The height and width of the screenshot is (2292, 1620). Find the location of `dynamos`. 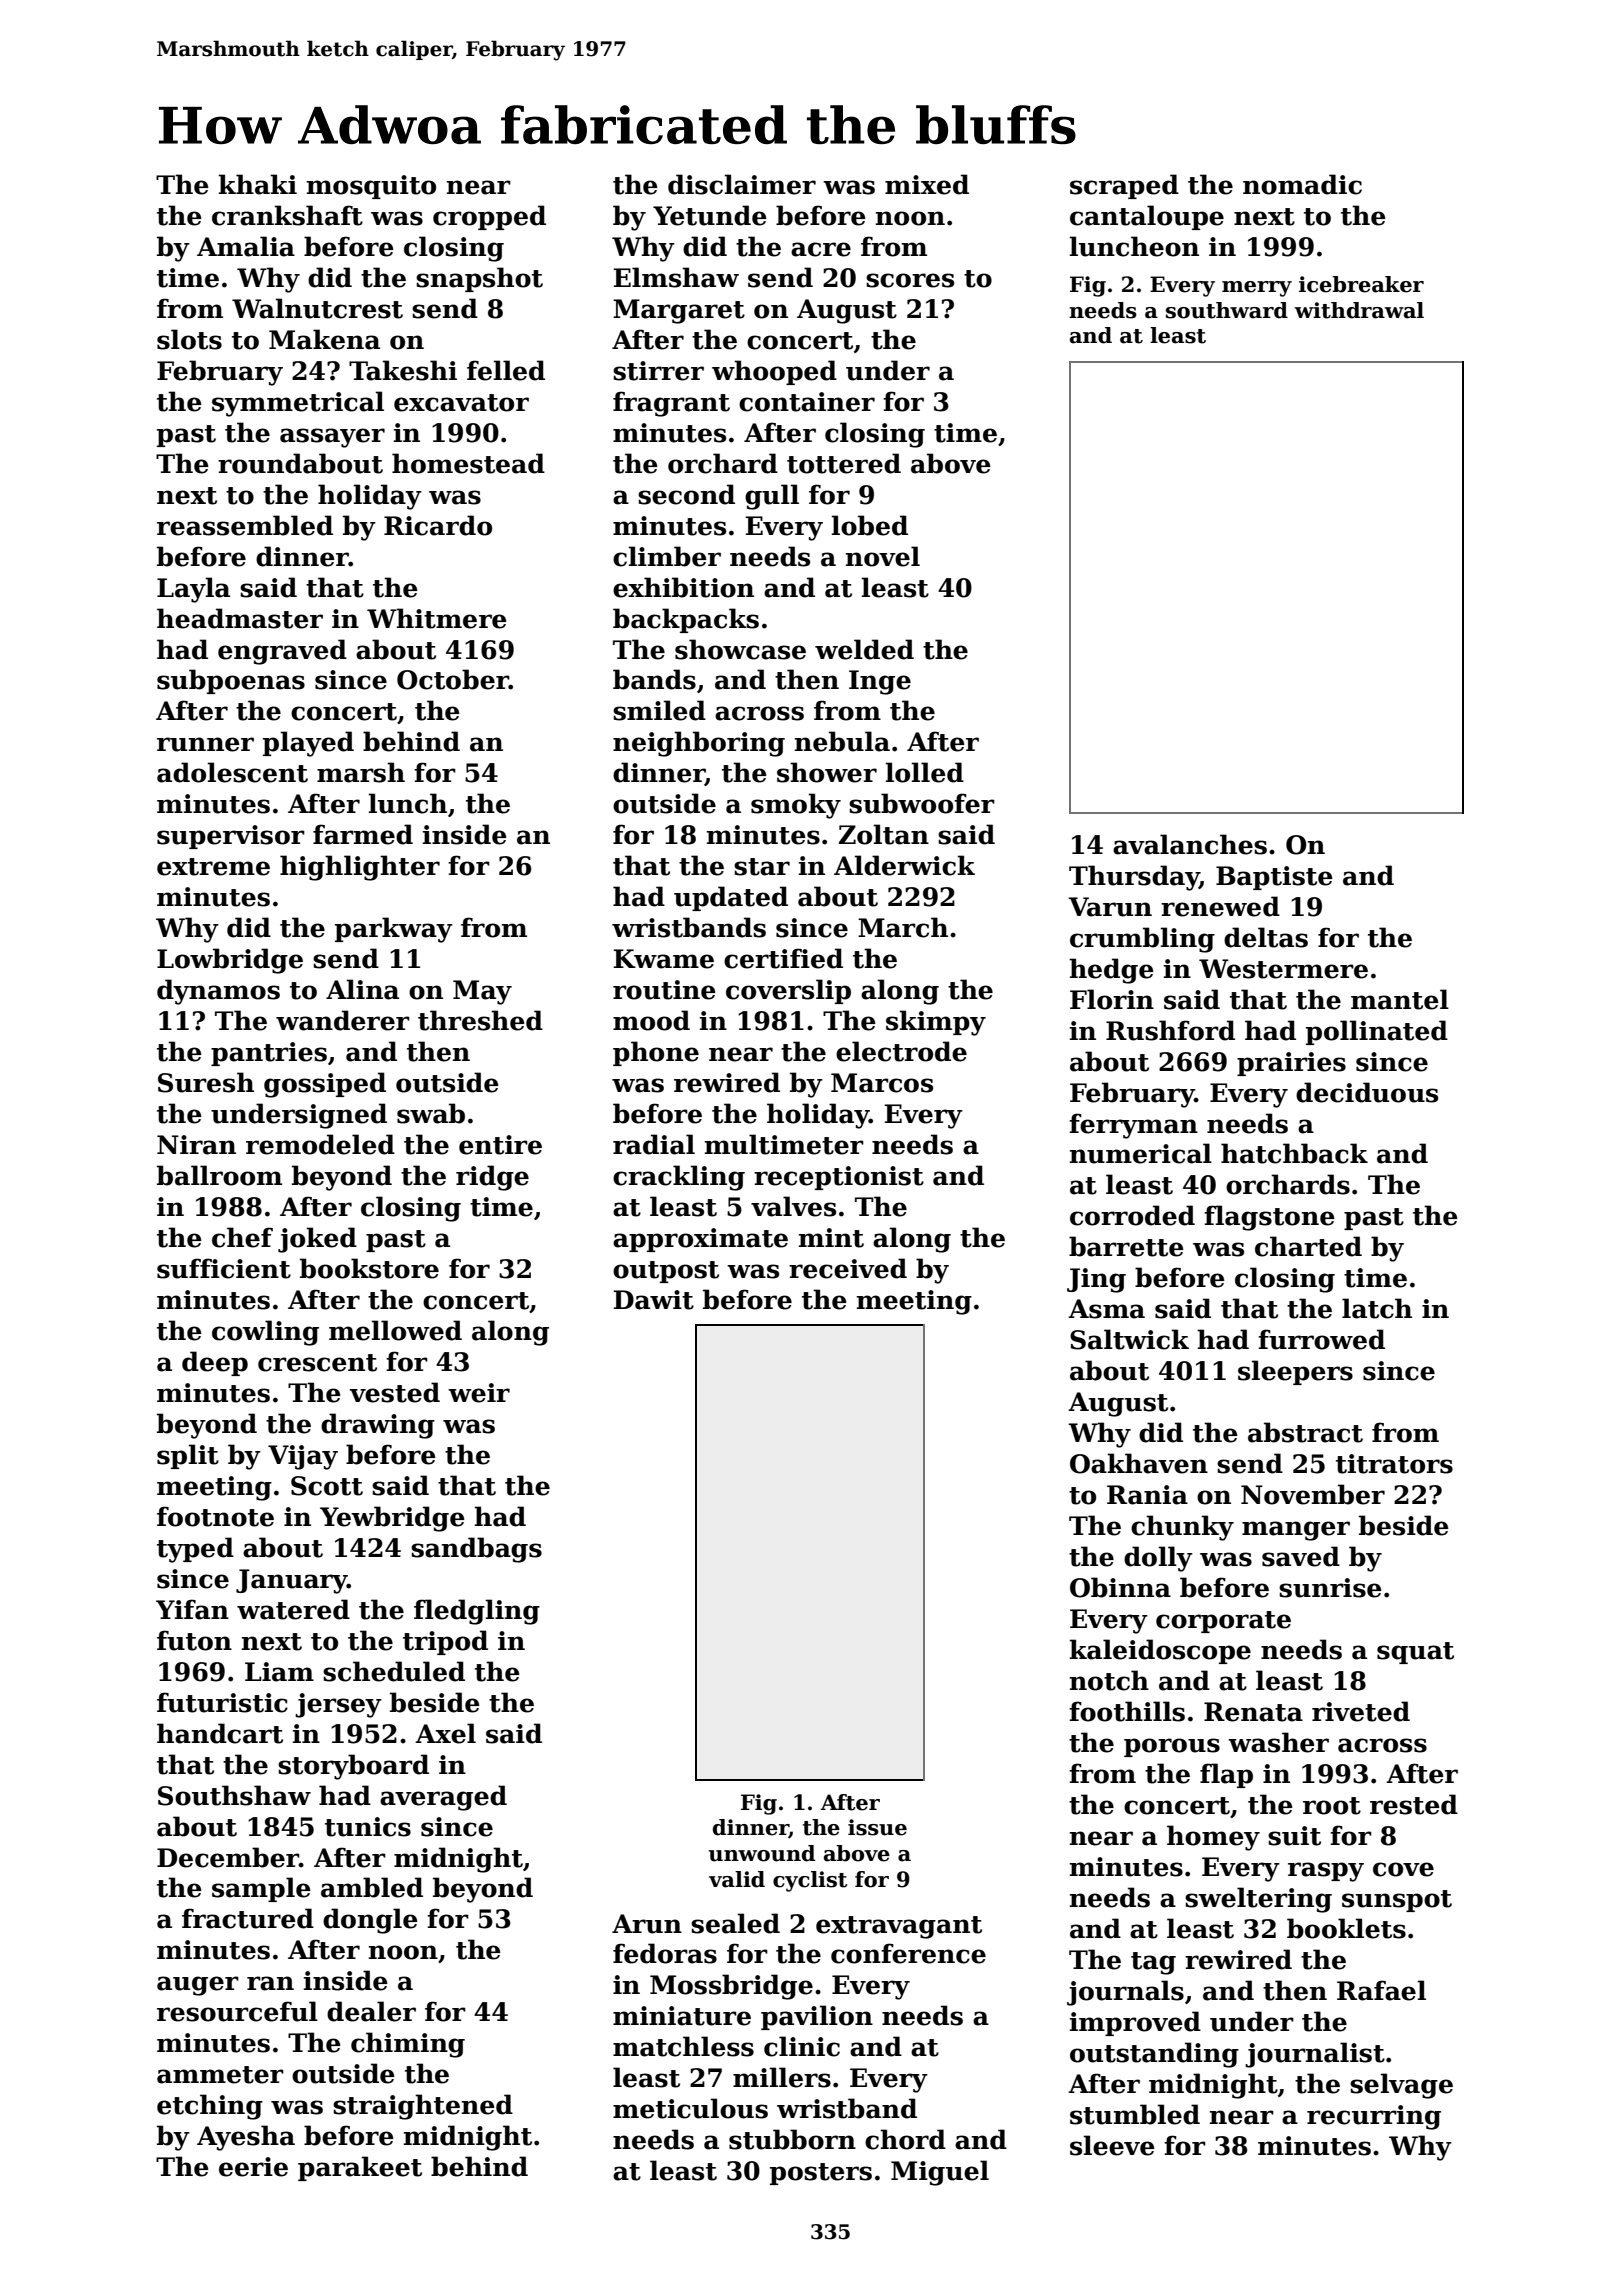

dynamos is located at coordinates (218, 992).
